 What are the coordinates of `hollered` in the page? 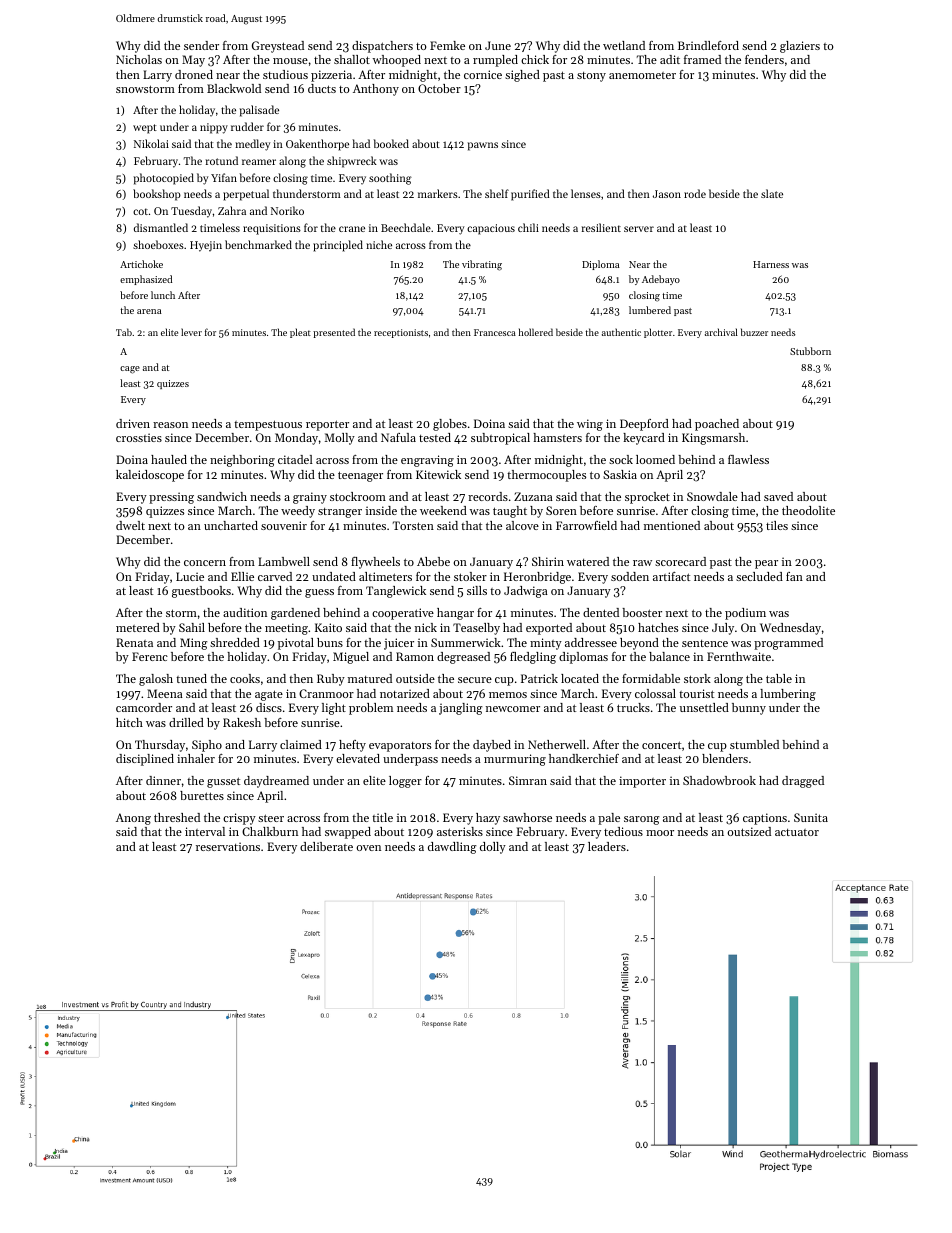 It's located at (536, 332).
